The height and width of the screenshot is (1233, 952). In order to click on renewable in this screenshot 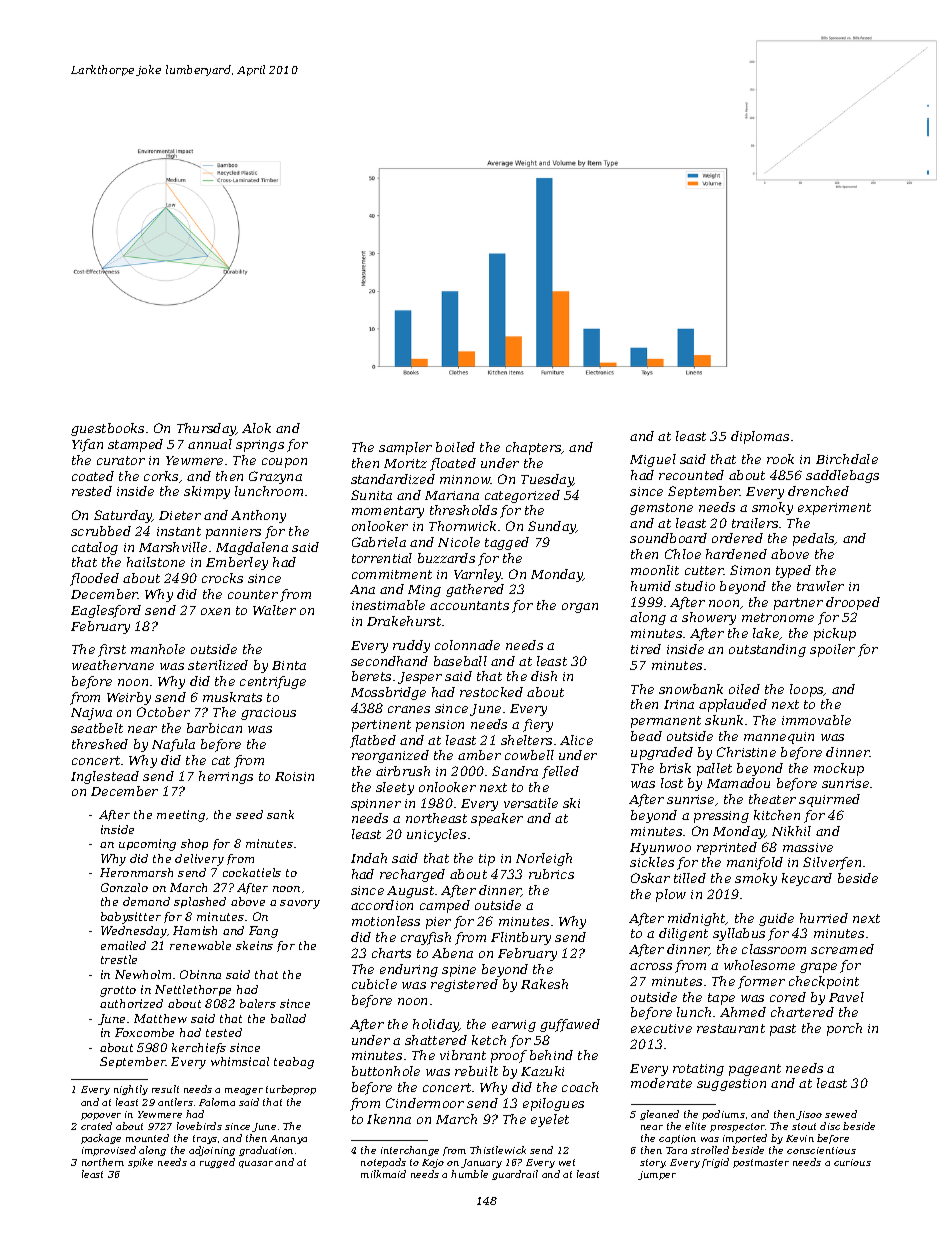, I will do `click(200, 945)`.
